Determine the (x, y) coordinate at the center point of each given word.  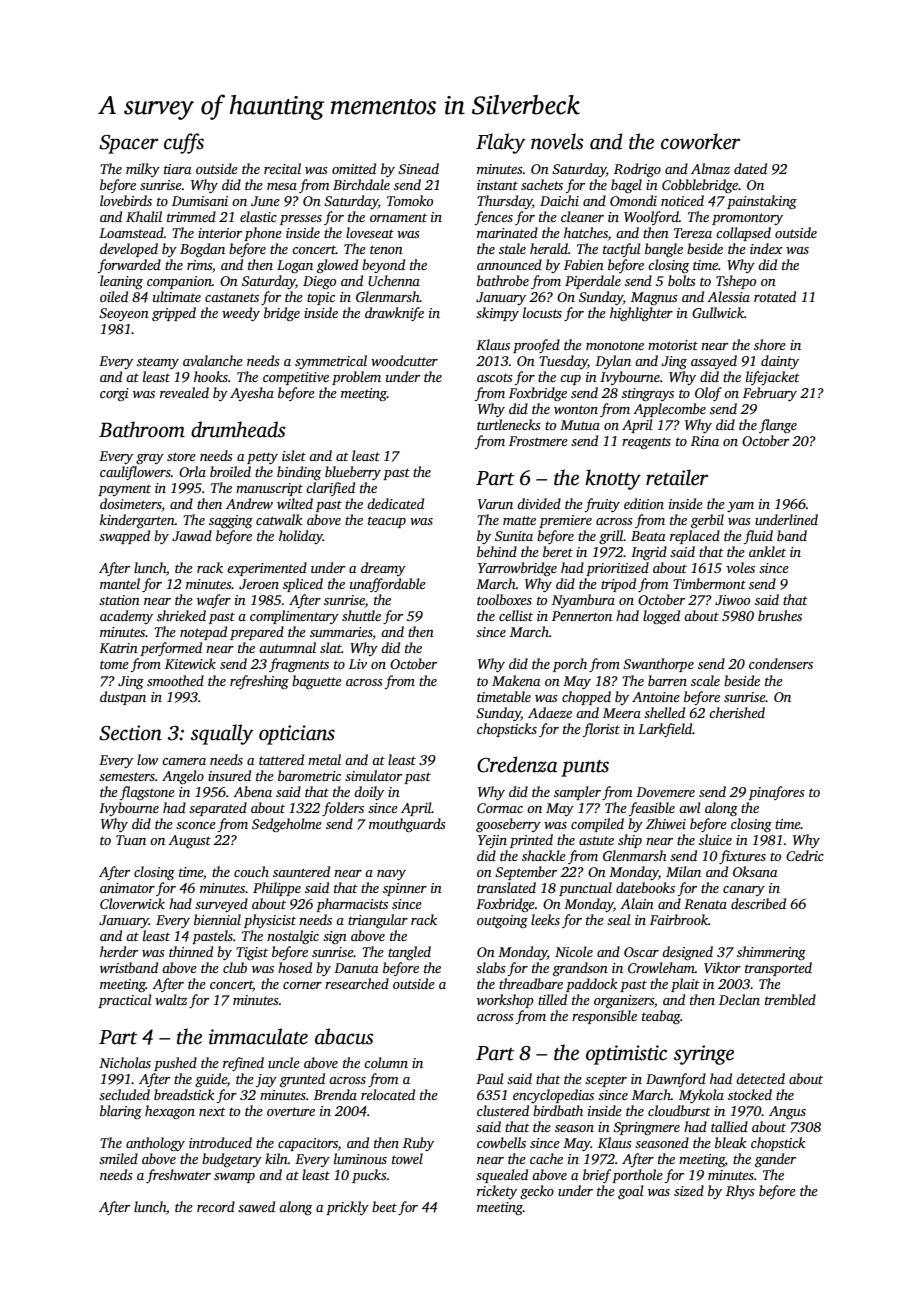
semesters (127, 776)
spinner (405, 889)
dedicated (395, 503)
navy (391, 875)
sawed (256, 1206)
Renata (705, 904)
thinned (191, 951)
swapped (124, 537)
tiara (178, 169)
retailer (677, 477)
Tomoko (410, 200)
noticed (682, 200)
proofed (536, 346)
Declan (739, 999)
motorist (673, 345)
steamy (158, 363)
